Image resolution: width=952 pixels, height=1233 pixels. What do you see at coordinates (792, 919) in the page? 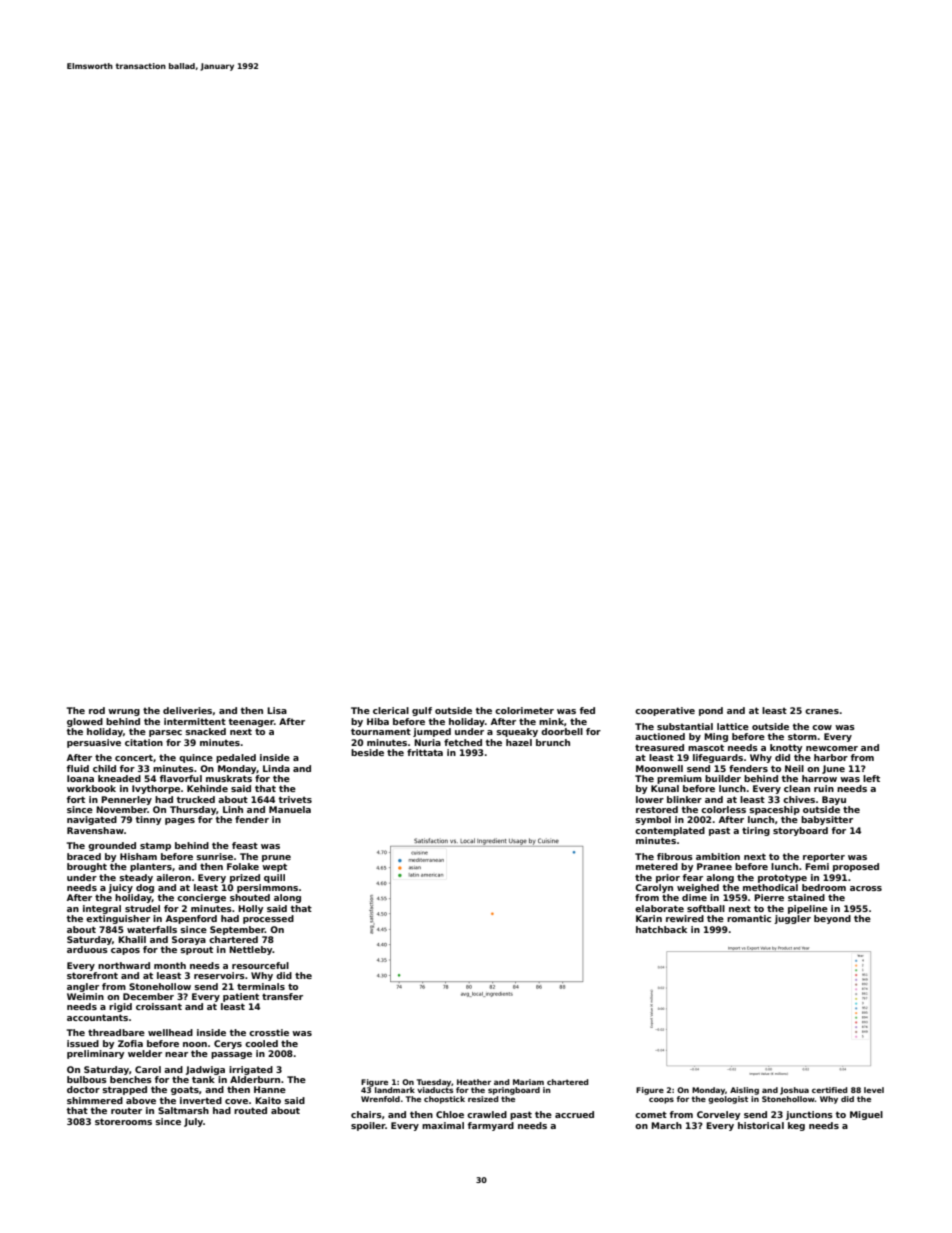
I see `juggler` at bounding box center [792, 919].
